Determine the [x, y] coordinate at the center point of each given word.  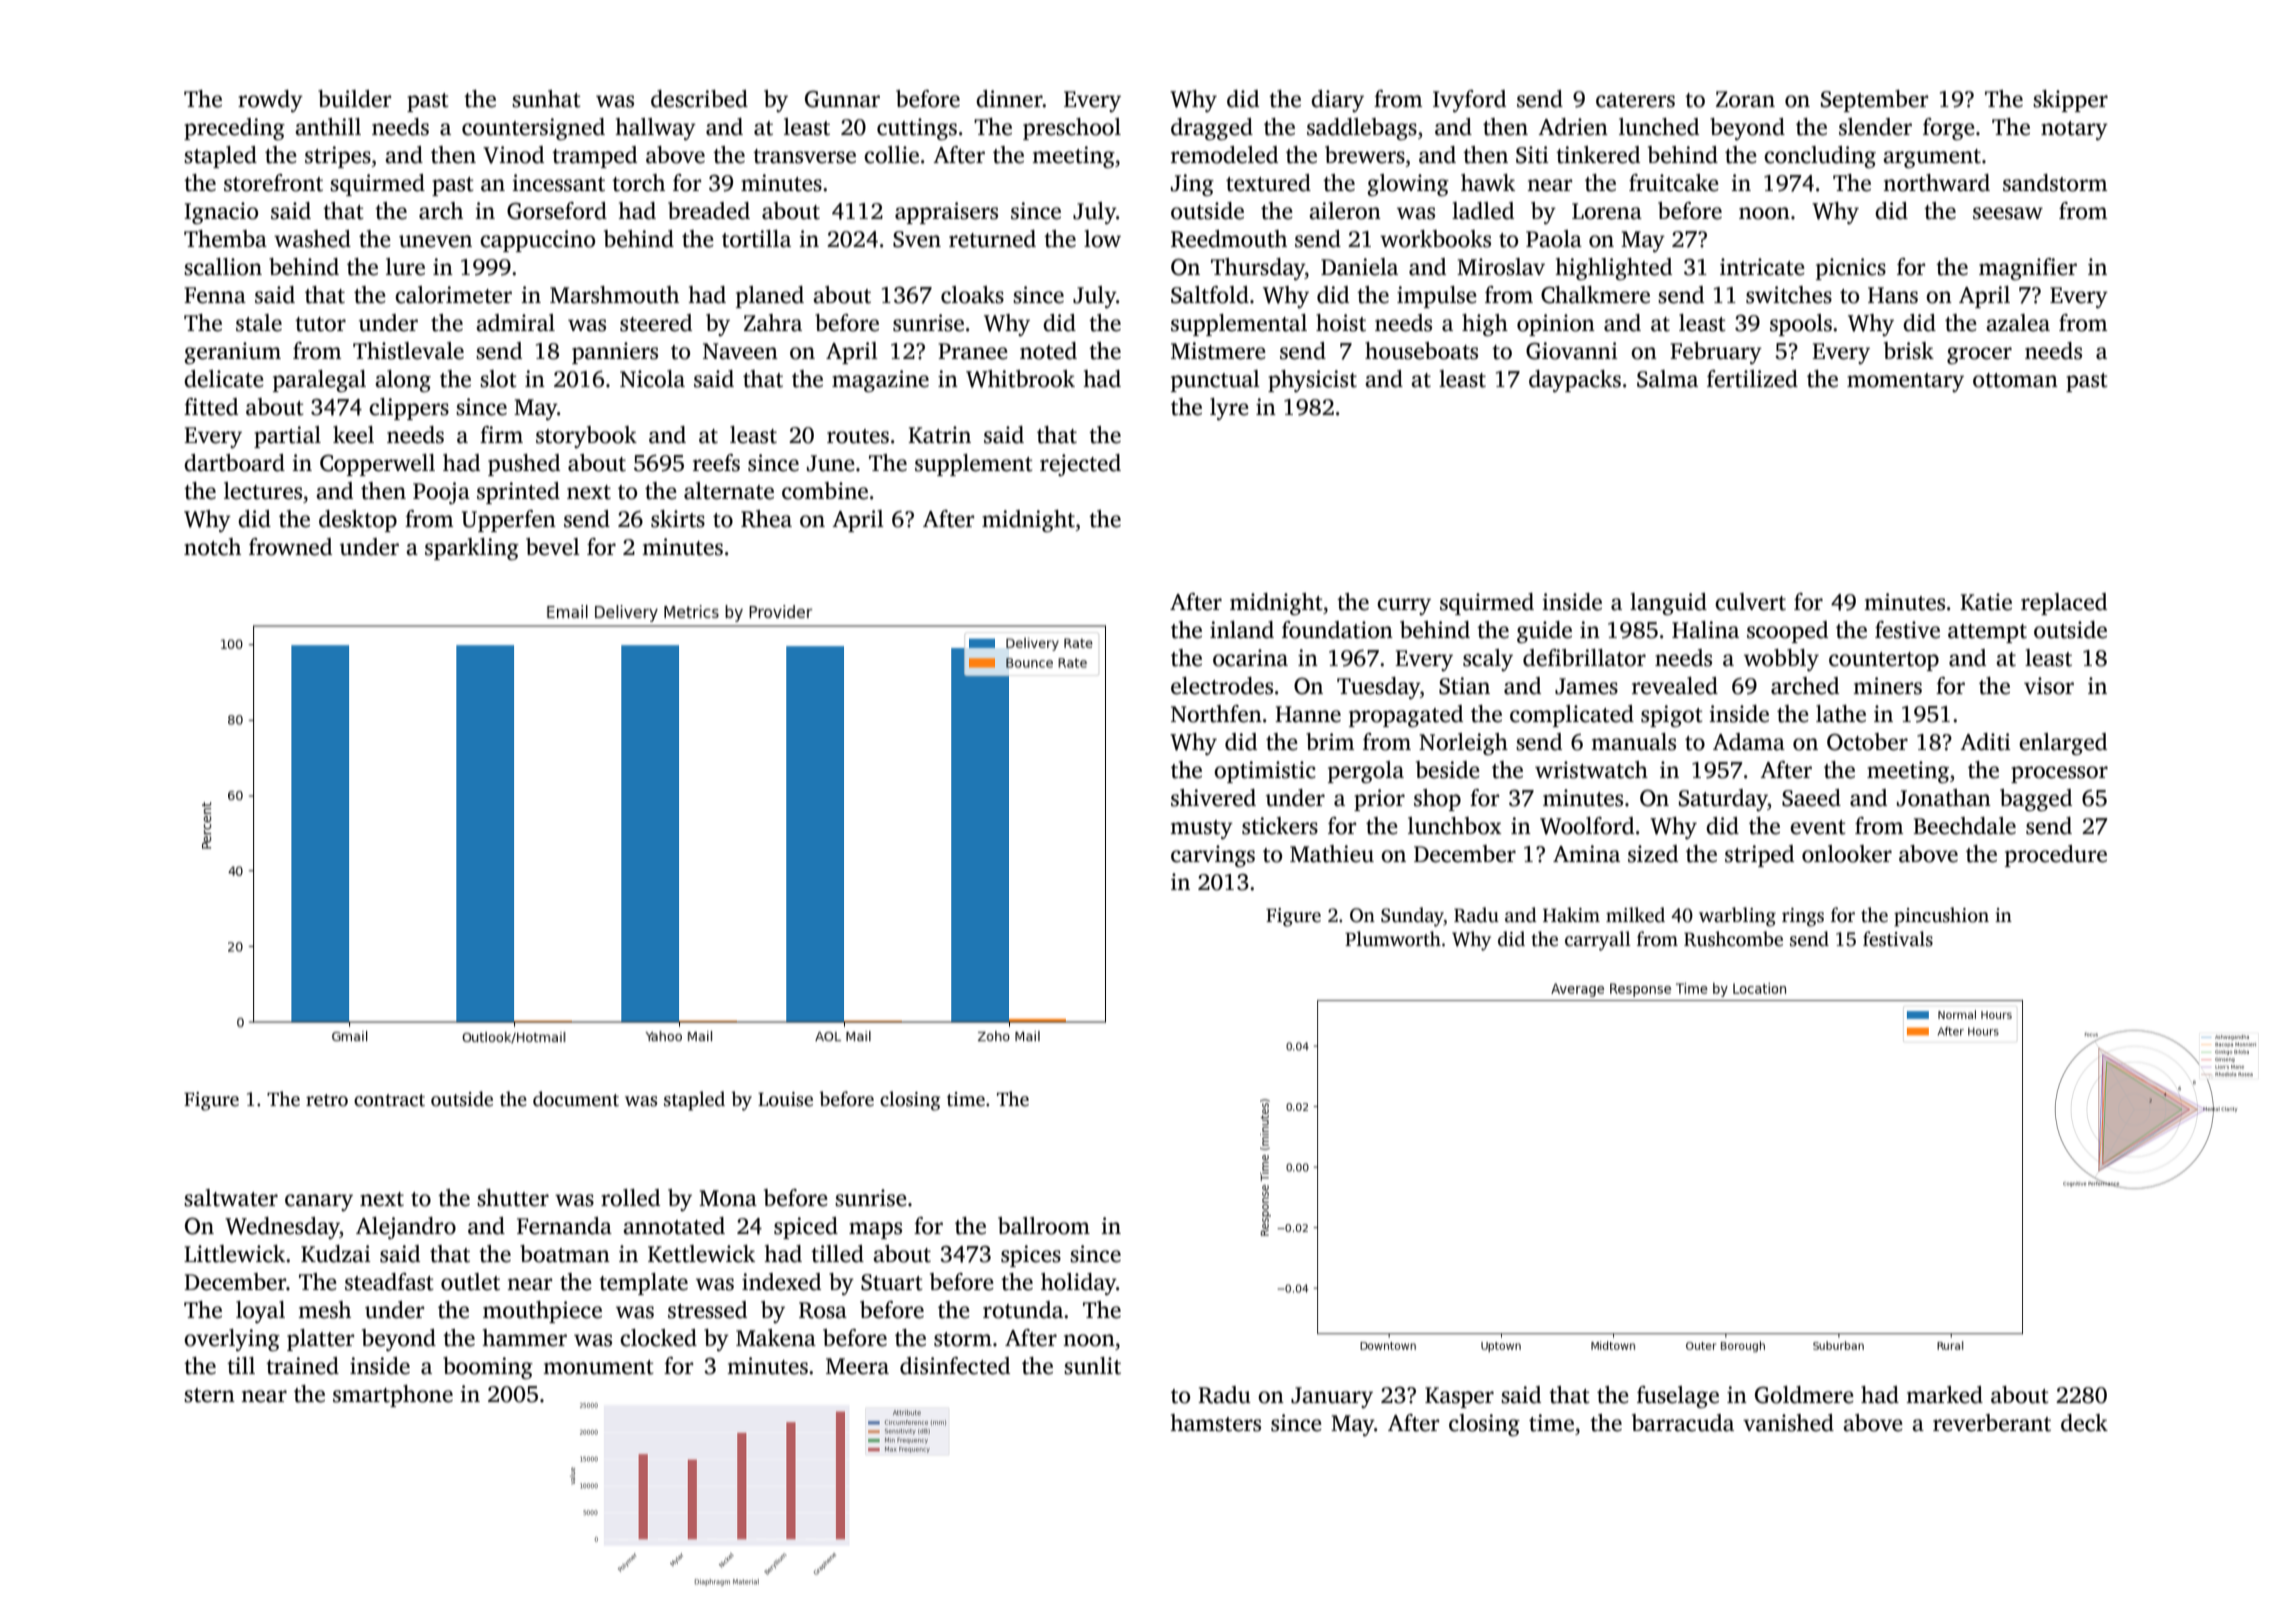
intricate [1762, 267]
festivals [1898, 939]
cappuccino [537, 241]
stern [209, 1395]
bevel [553, 547]
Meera [857, 1366]
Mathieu [1332, 854]
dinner [1009, 99]
